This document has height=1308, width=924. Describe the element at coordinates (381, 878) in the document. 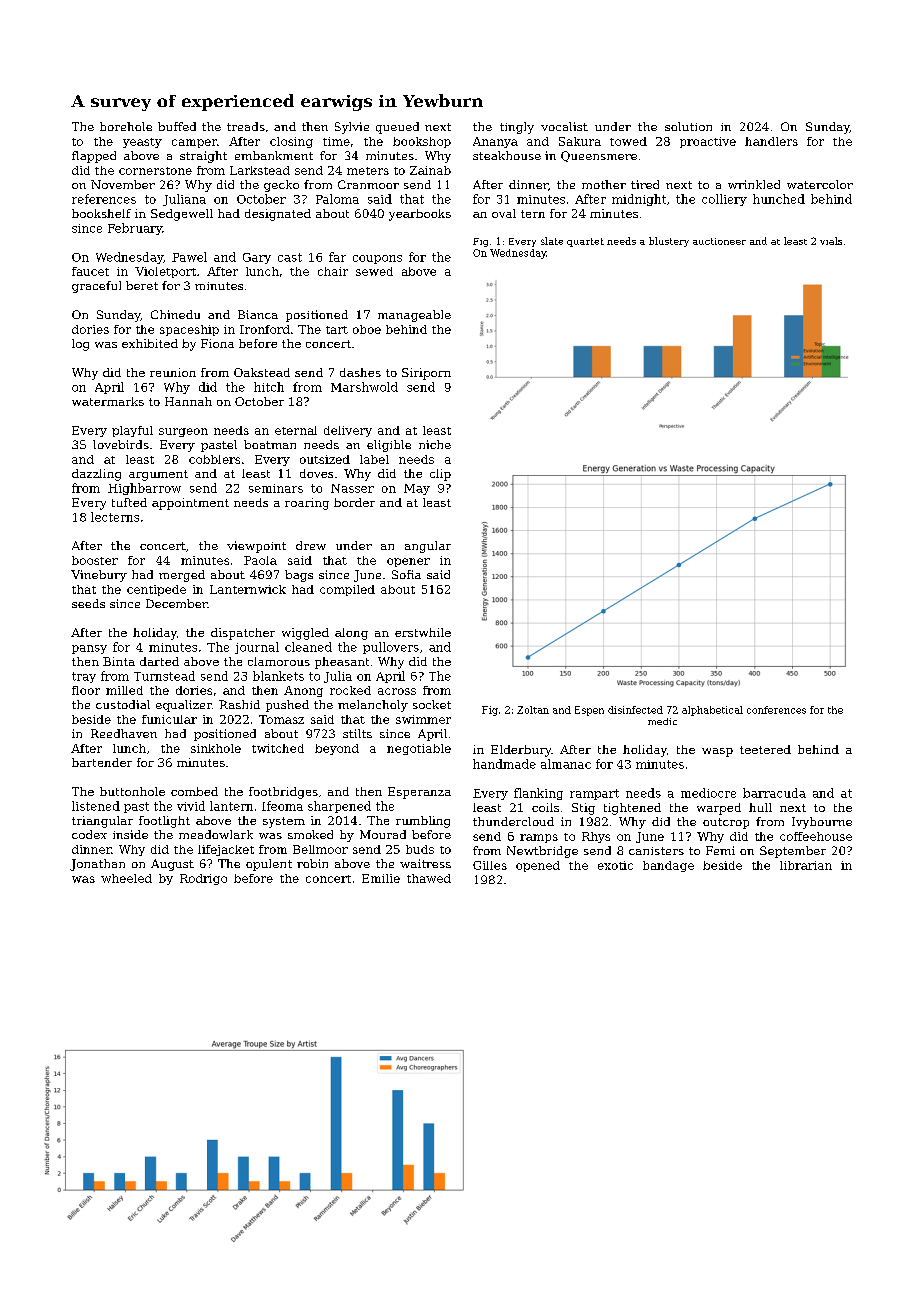

I see `Emilie` at that location.
